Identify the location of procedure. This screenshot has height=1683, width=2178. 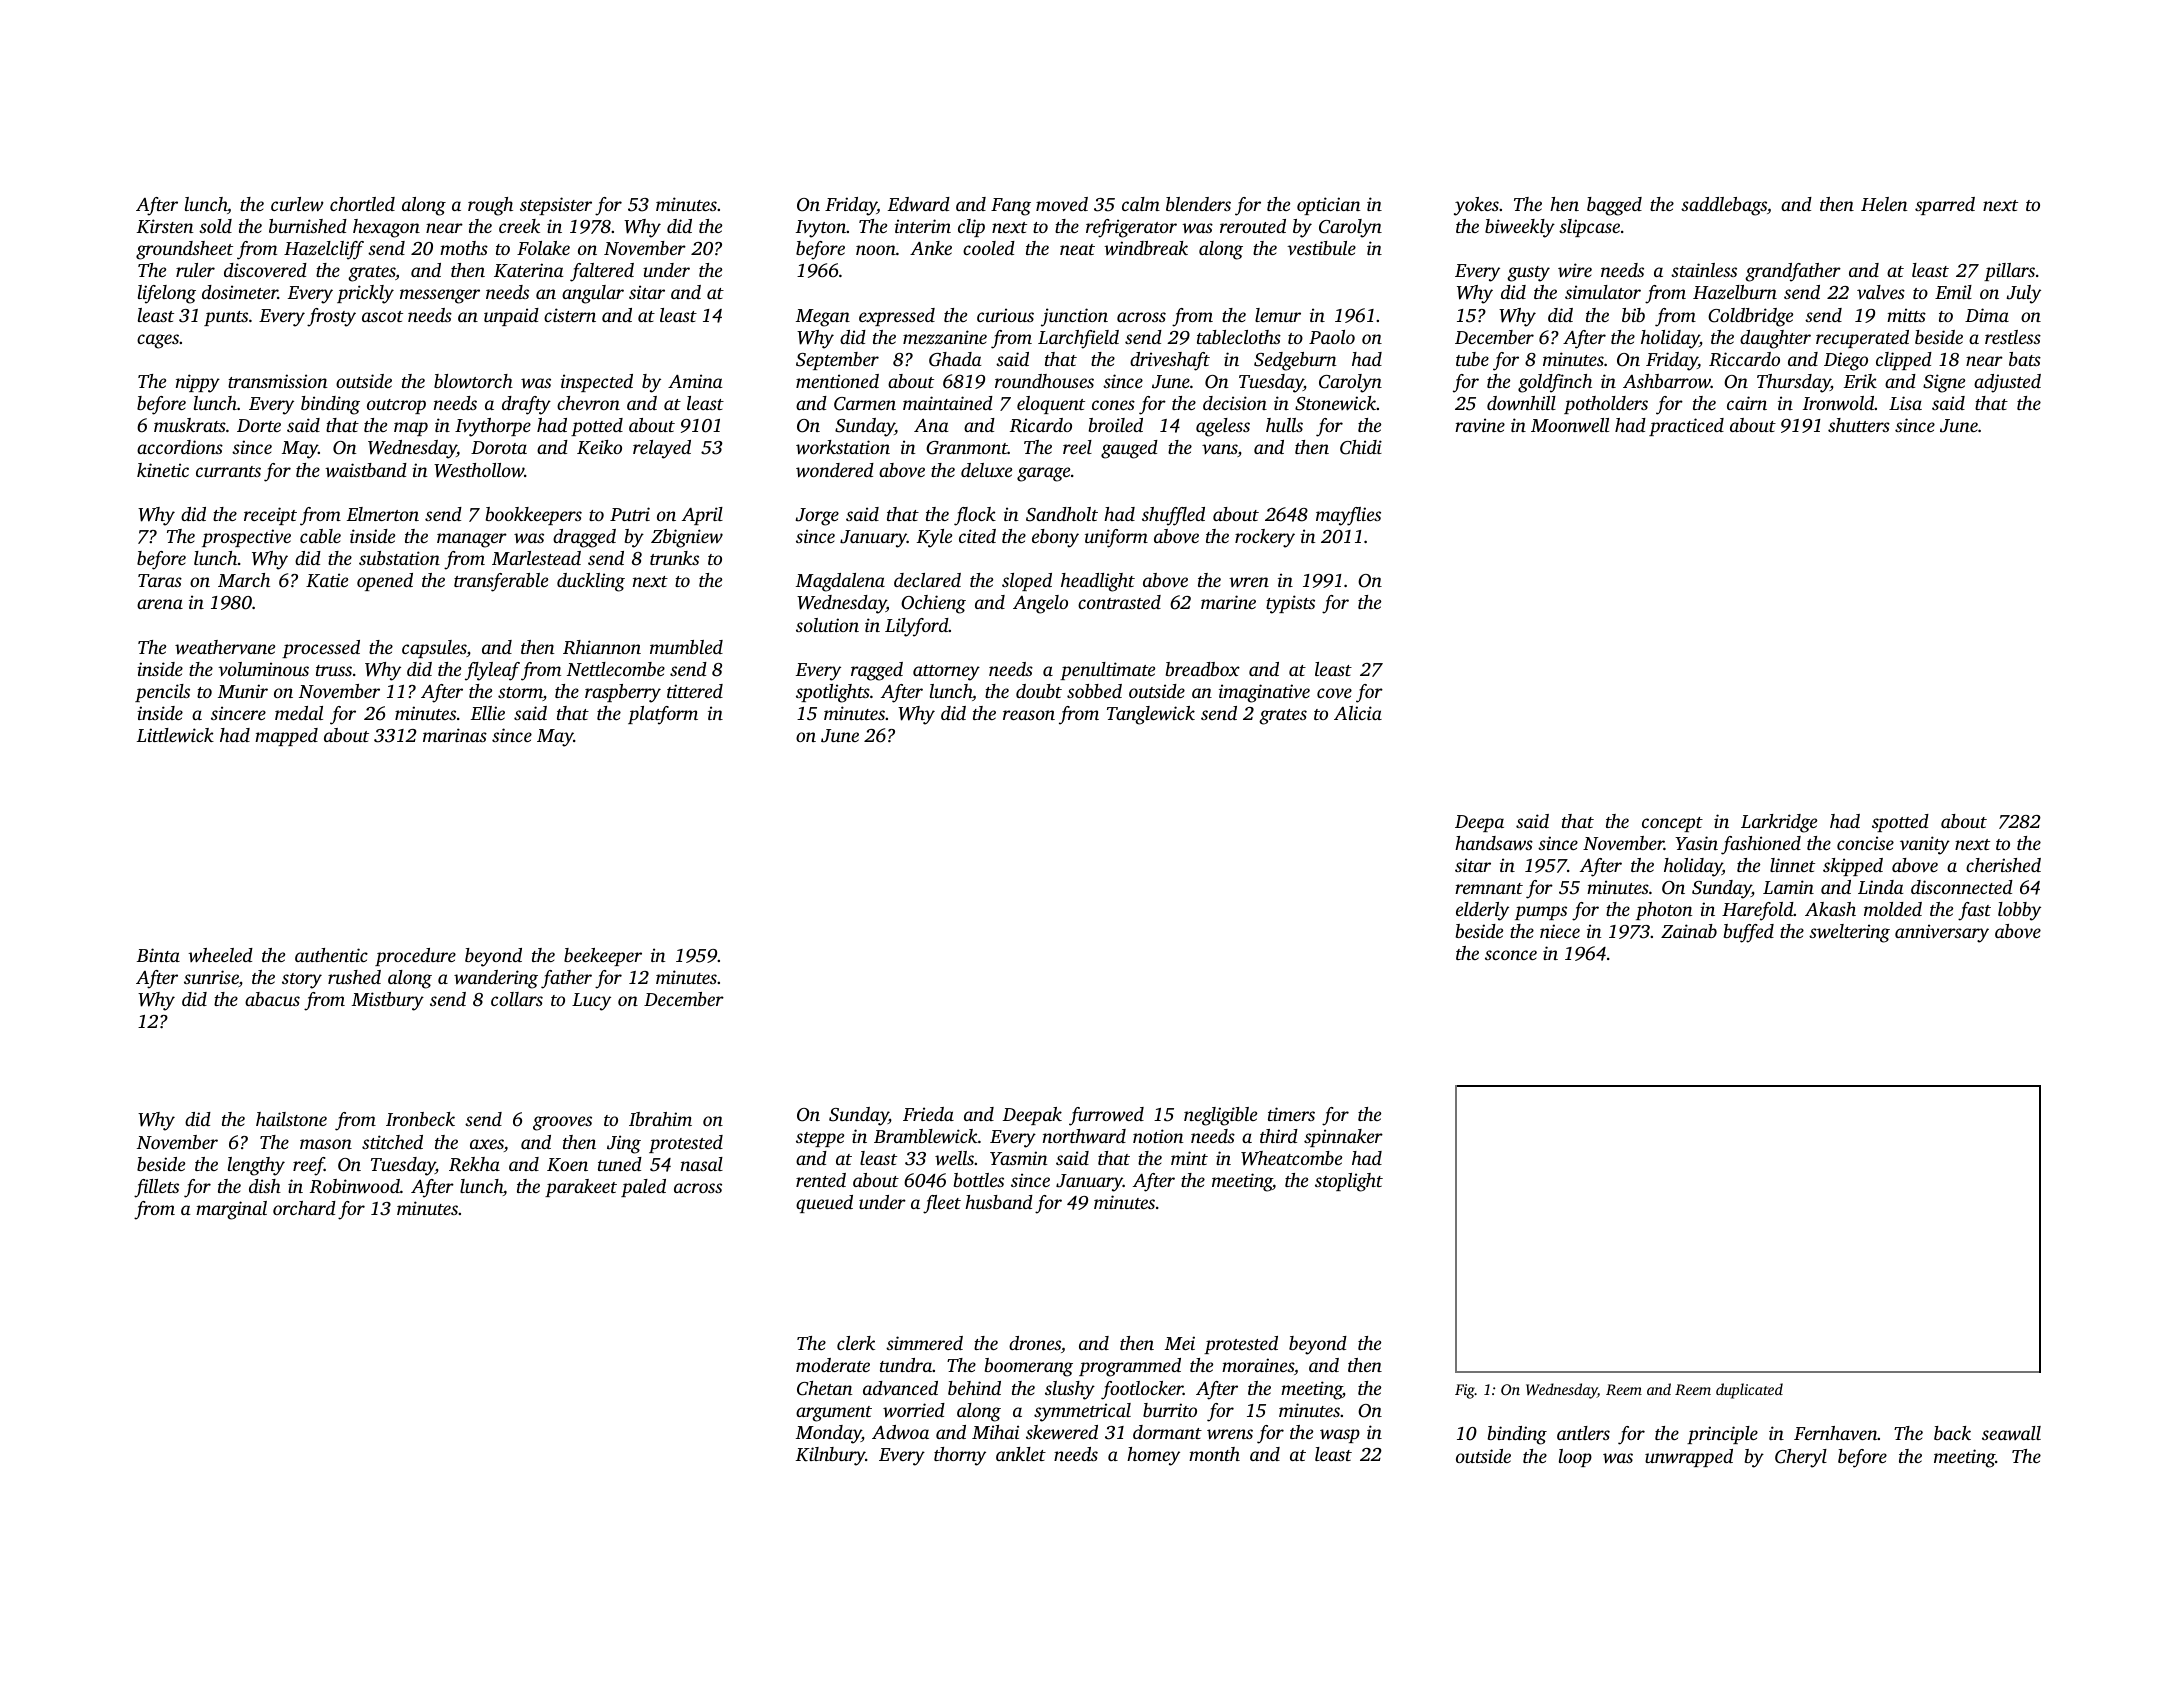
(415, 957).
